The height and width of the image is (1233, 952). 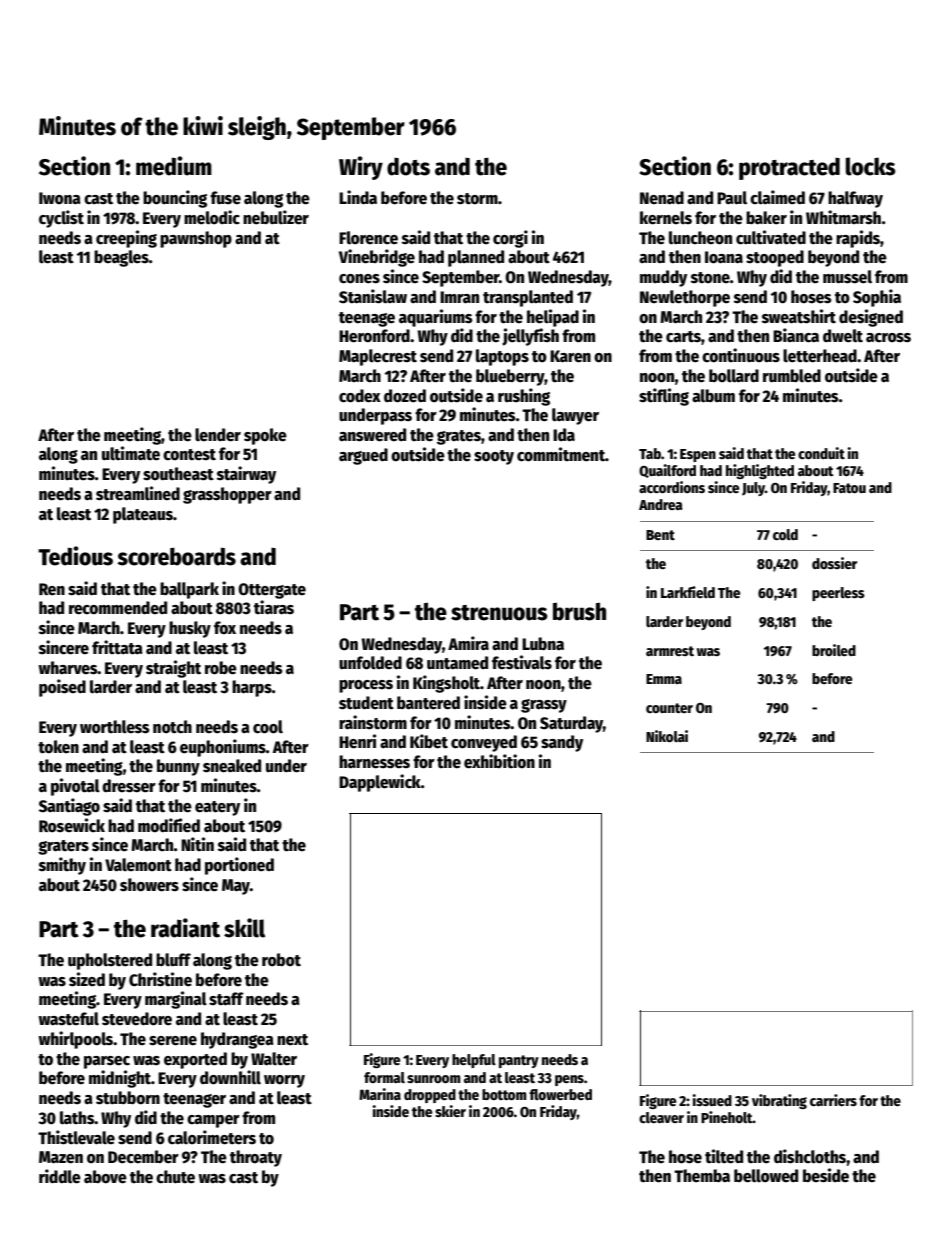 What do you see at coordinates (702, 1176) in the image?
I see `Themba` at bounding box center [702, 1176].
